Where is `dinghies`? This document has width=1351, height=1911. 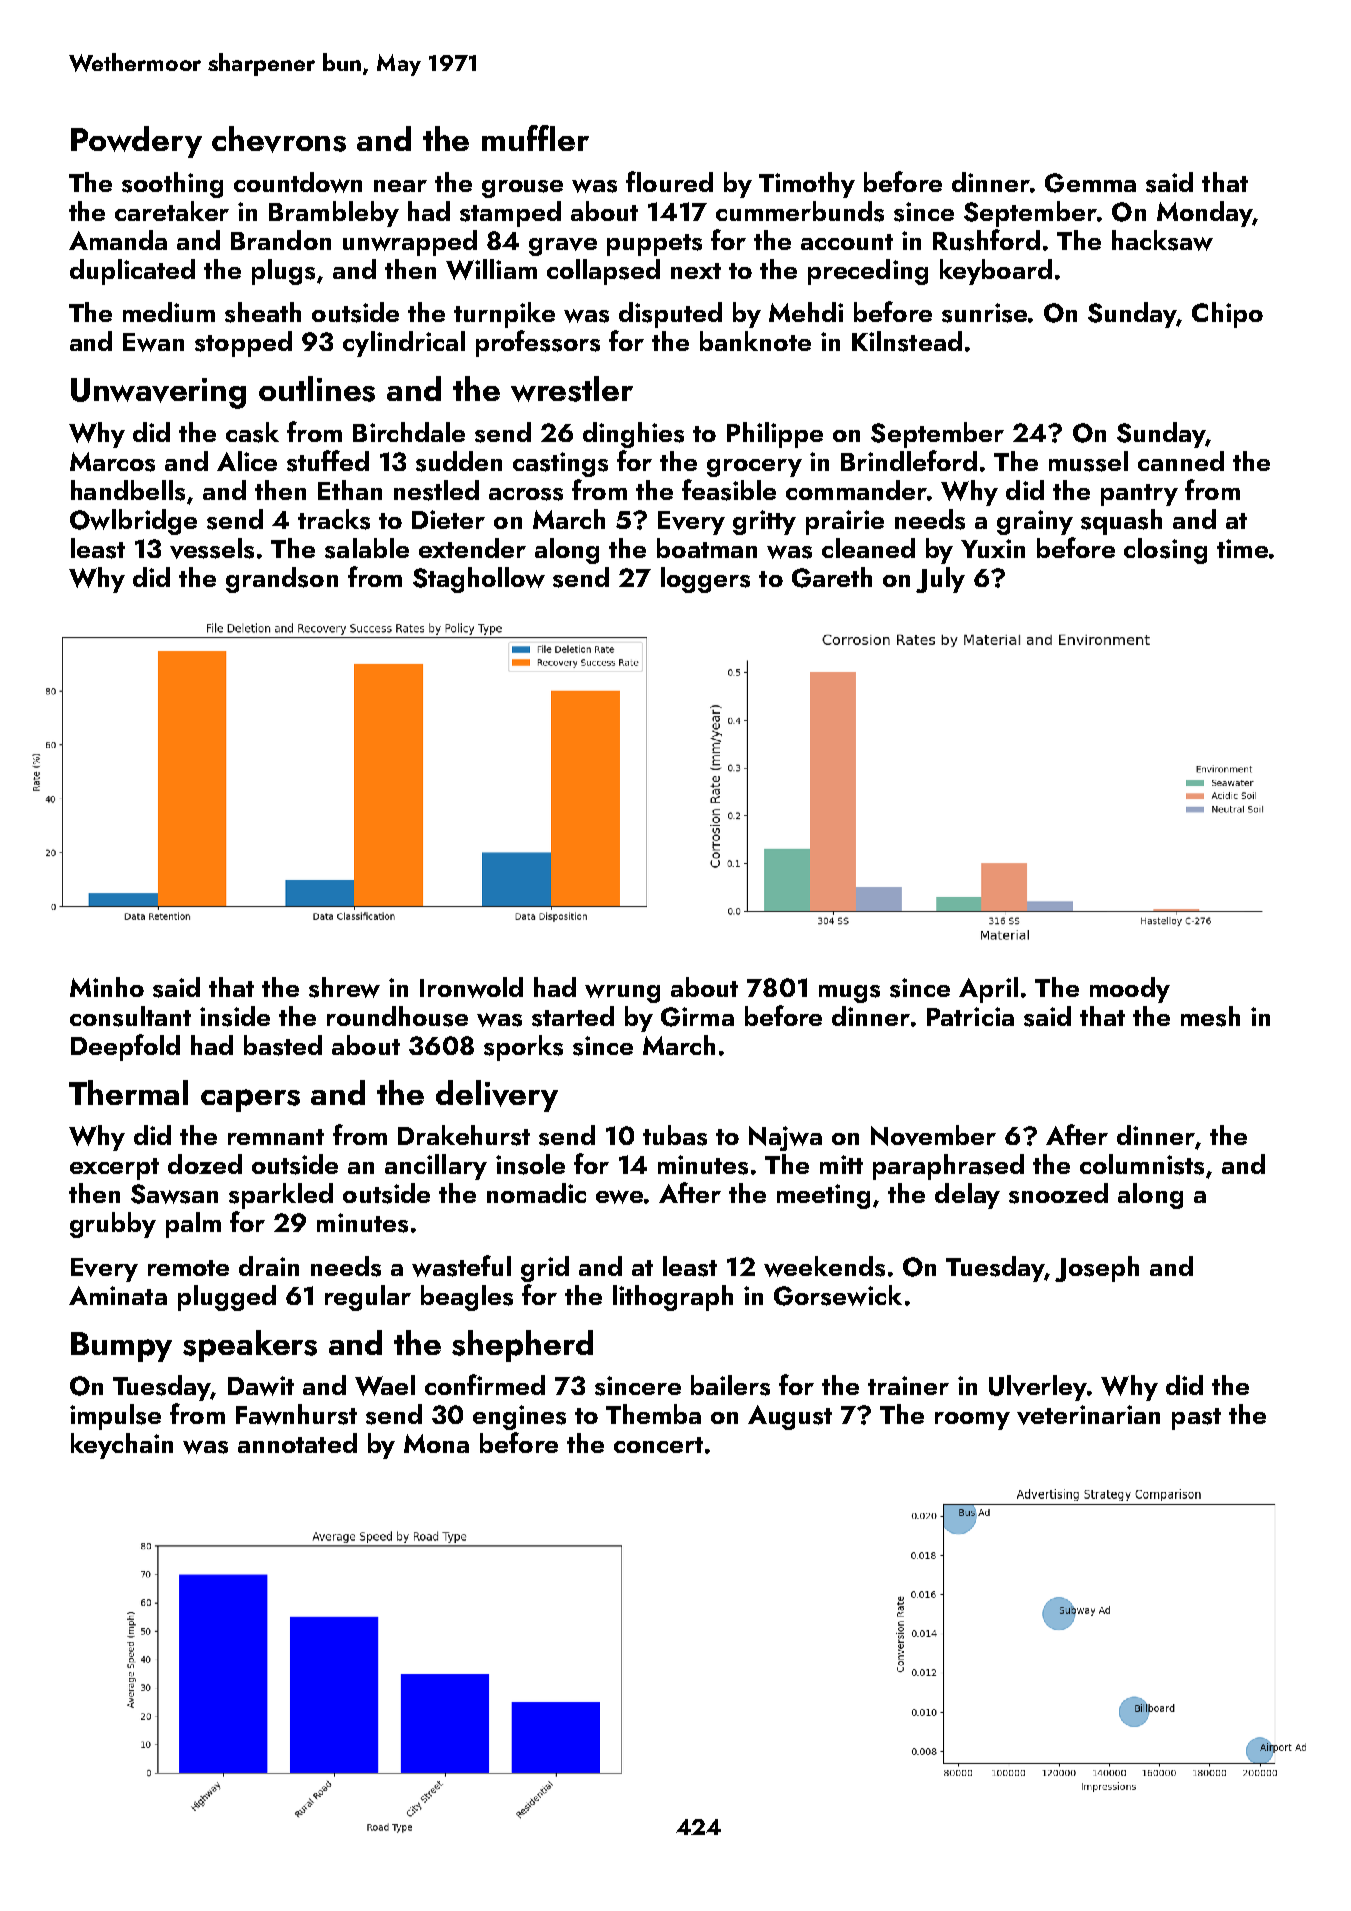 dinghies is located at coordinates (633, 435).
